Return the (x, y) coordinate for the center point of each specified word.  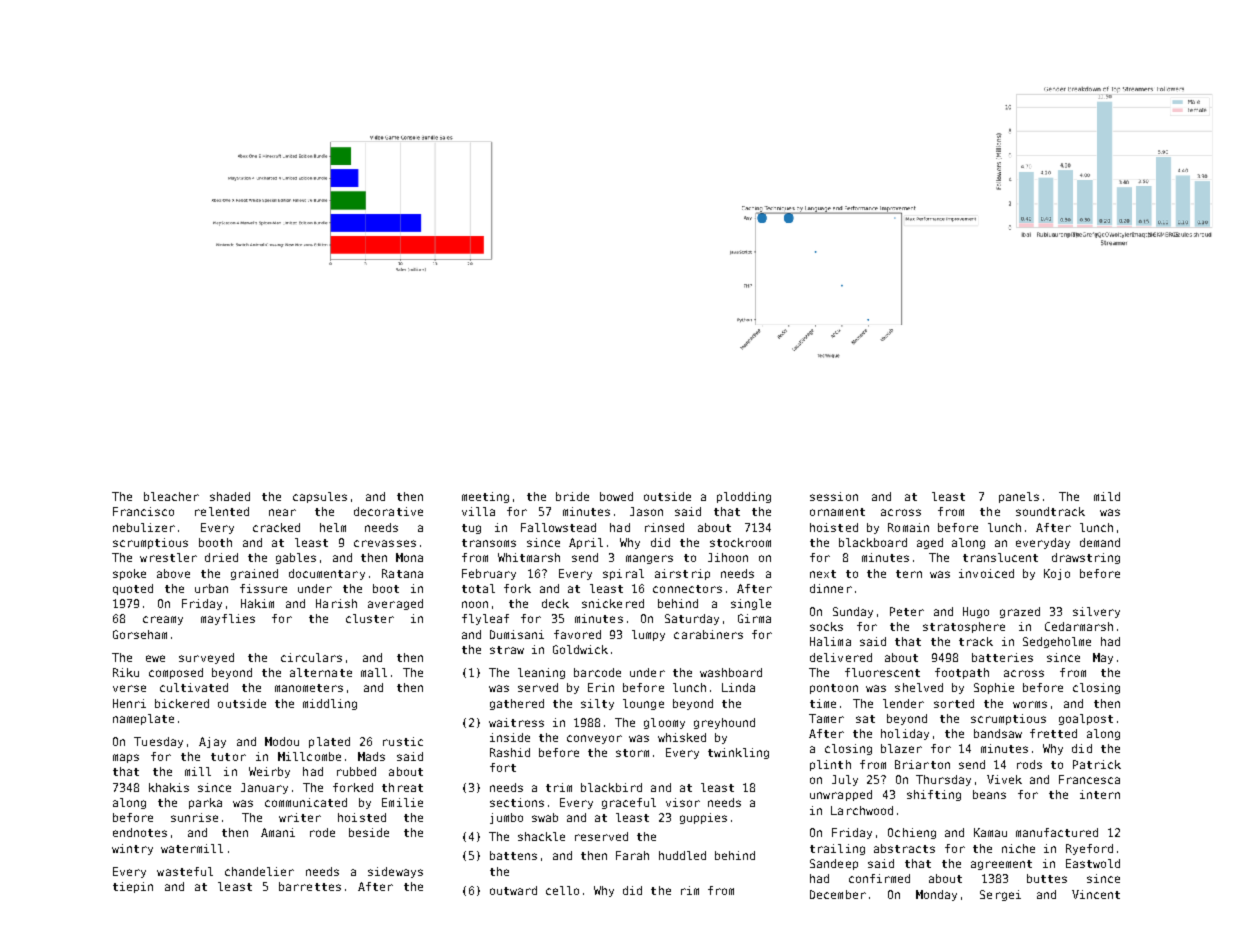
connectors (687, 589)
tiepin (133, 887)
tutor (228, 757)
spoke (129, 574)
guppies (703, 818)
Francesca (1089, 779)
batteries (1002, 657)
